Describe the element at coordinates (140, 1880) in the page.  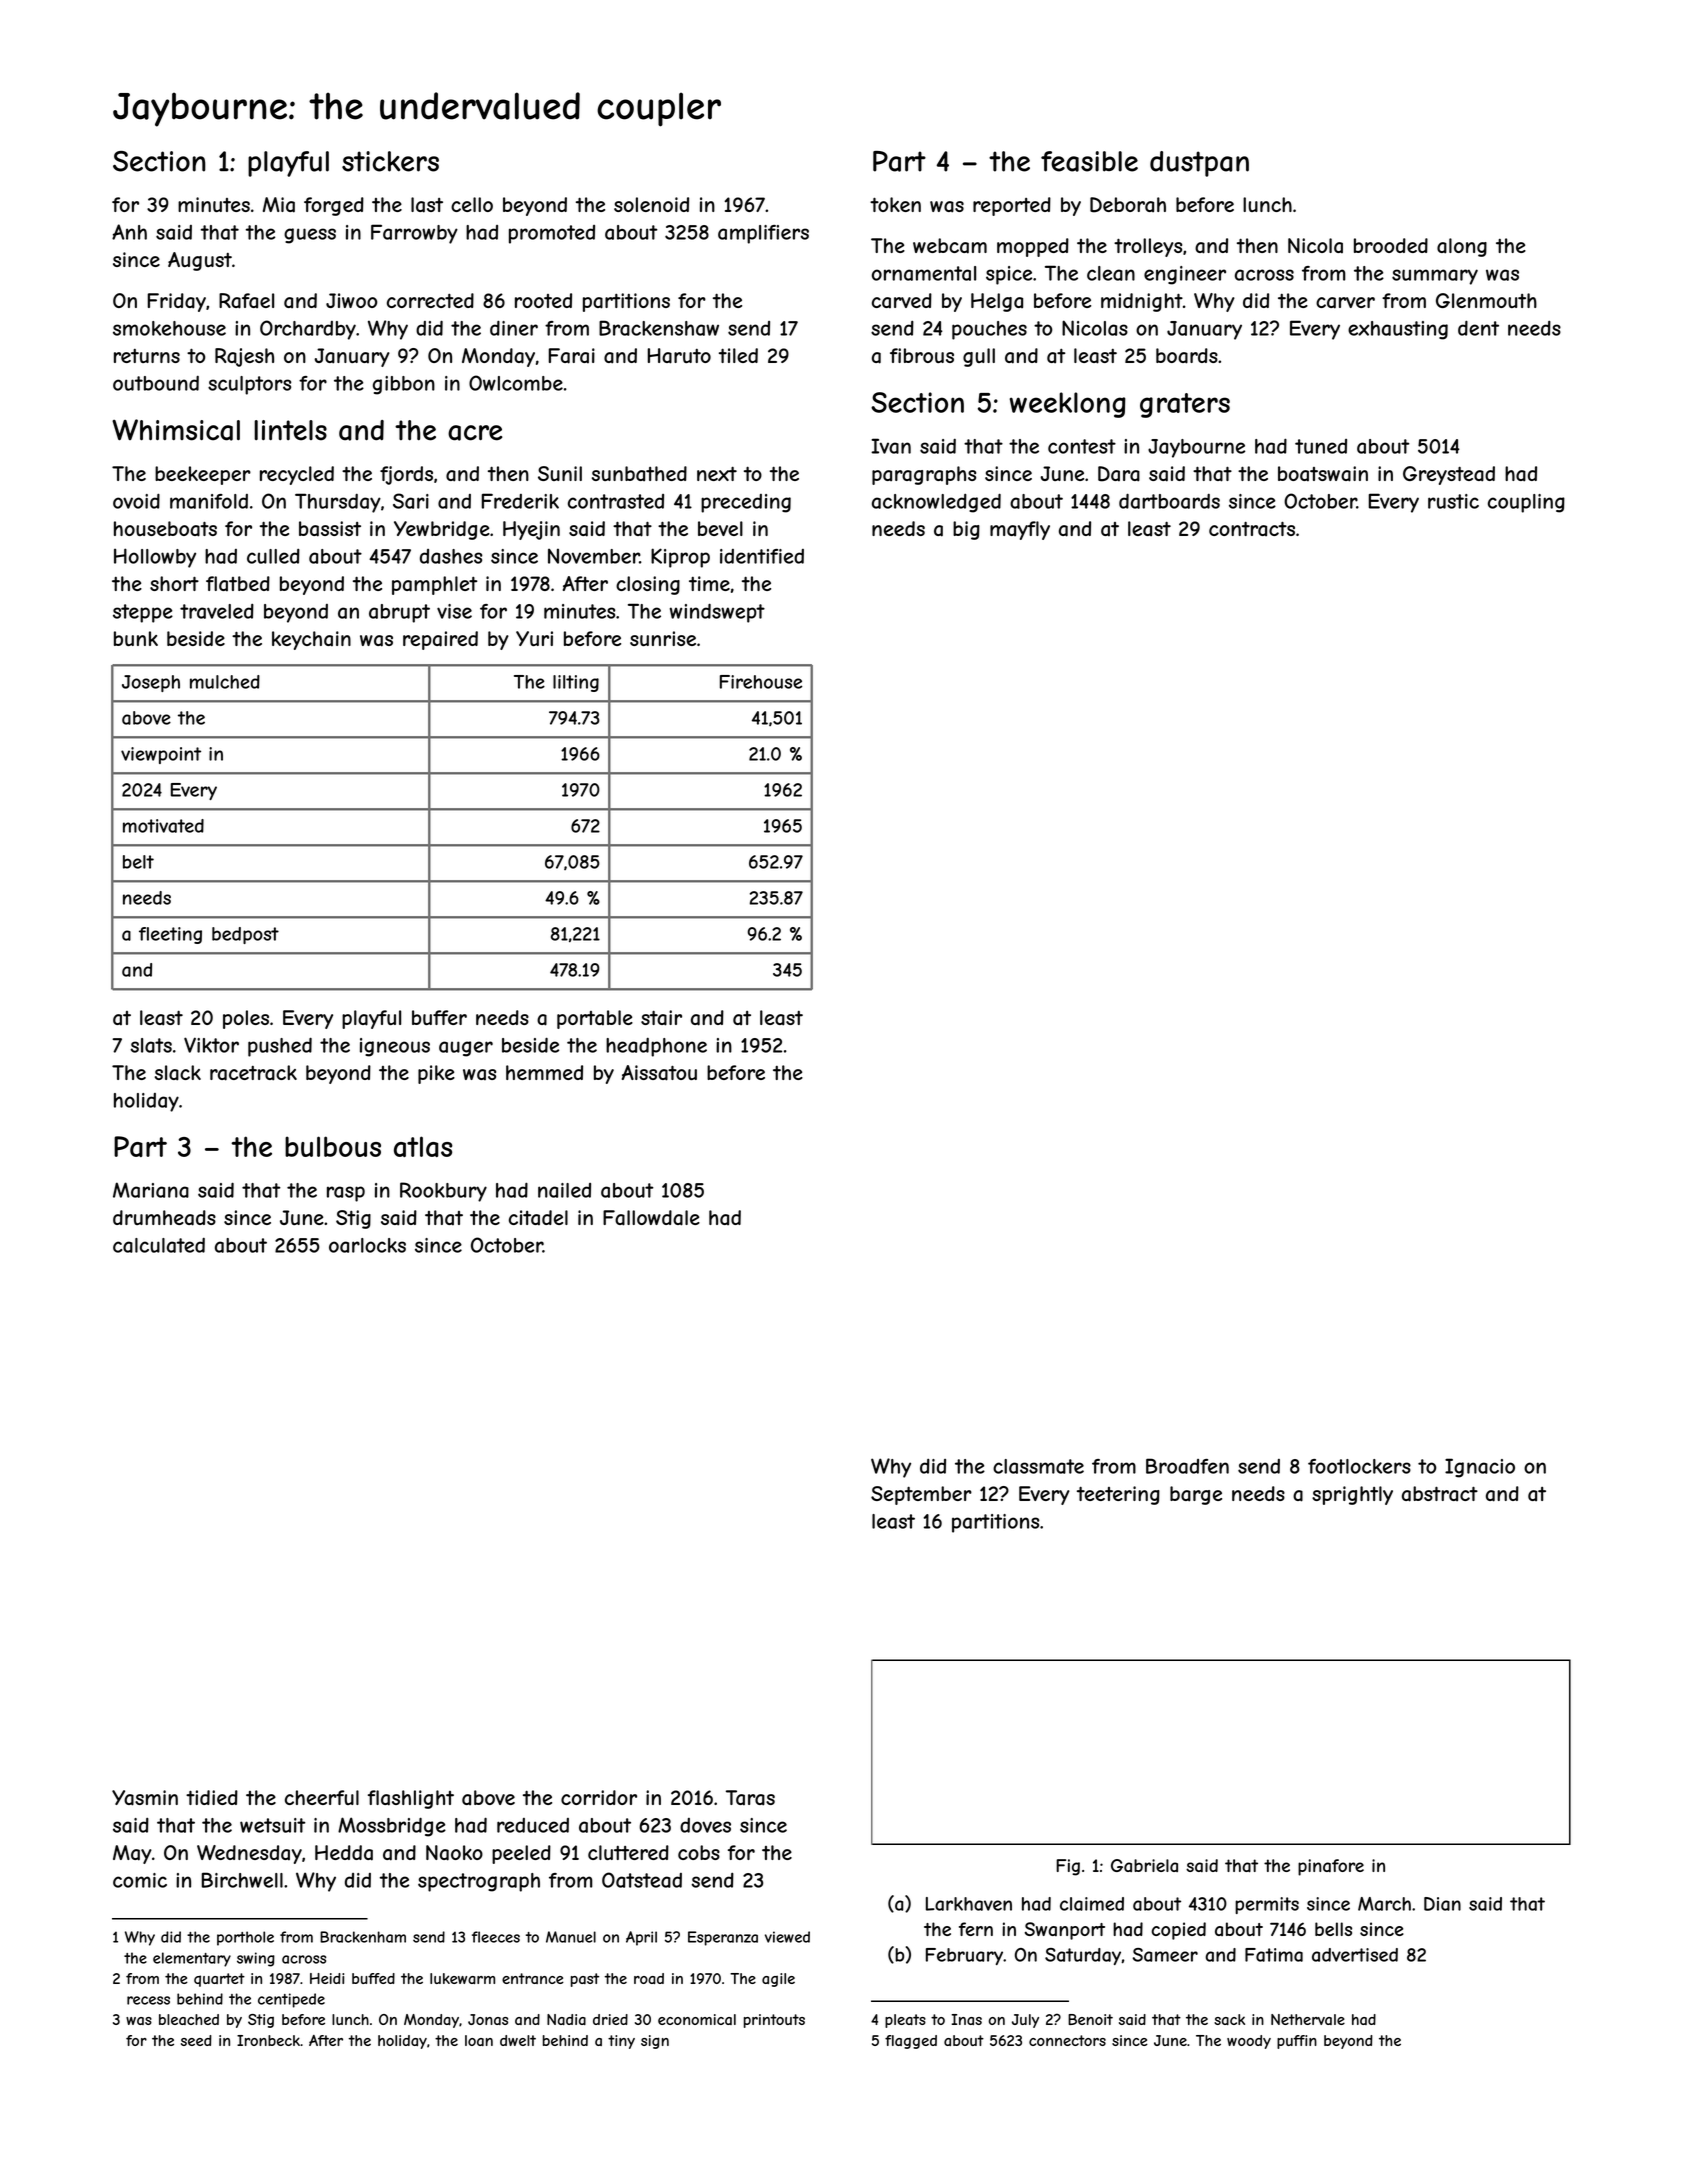
I see `comic` at that location.
